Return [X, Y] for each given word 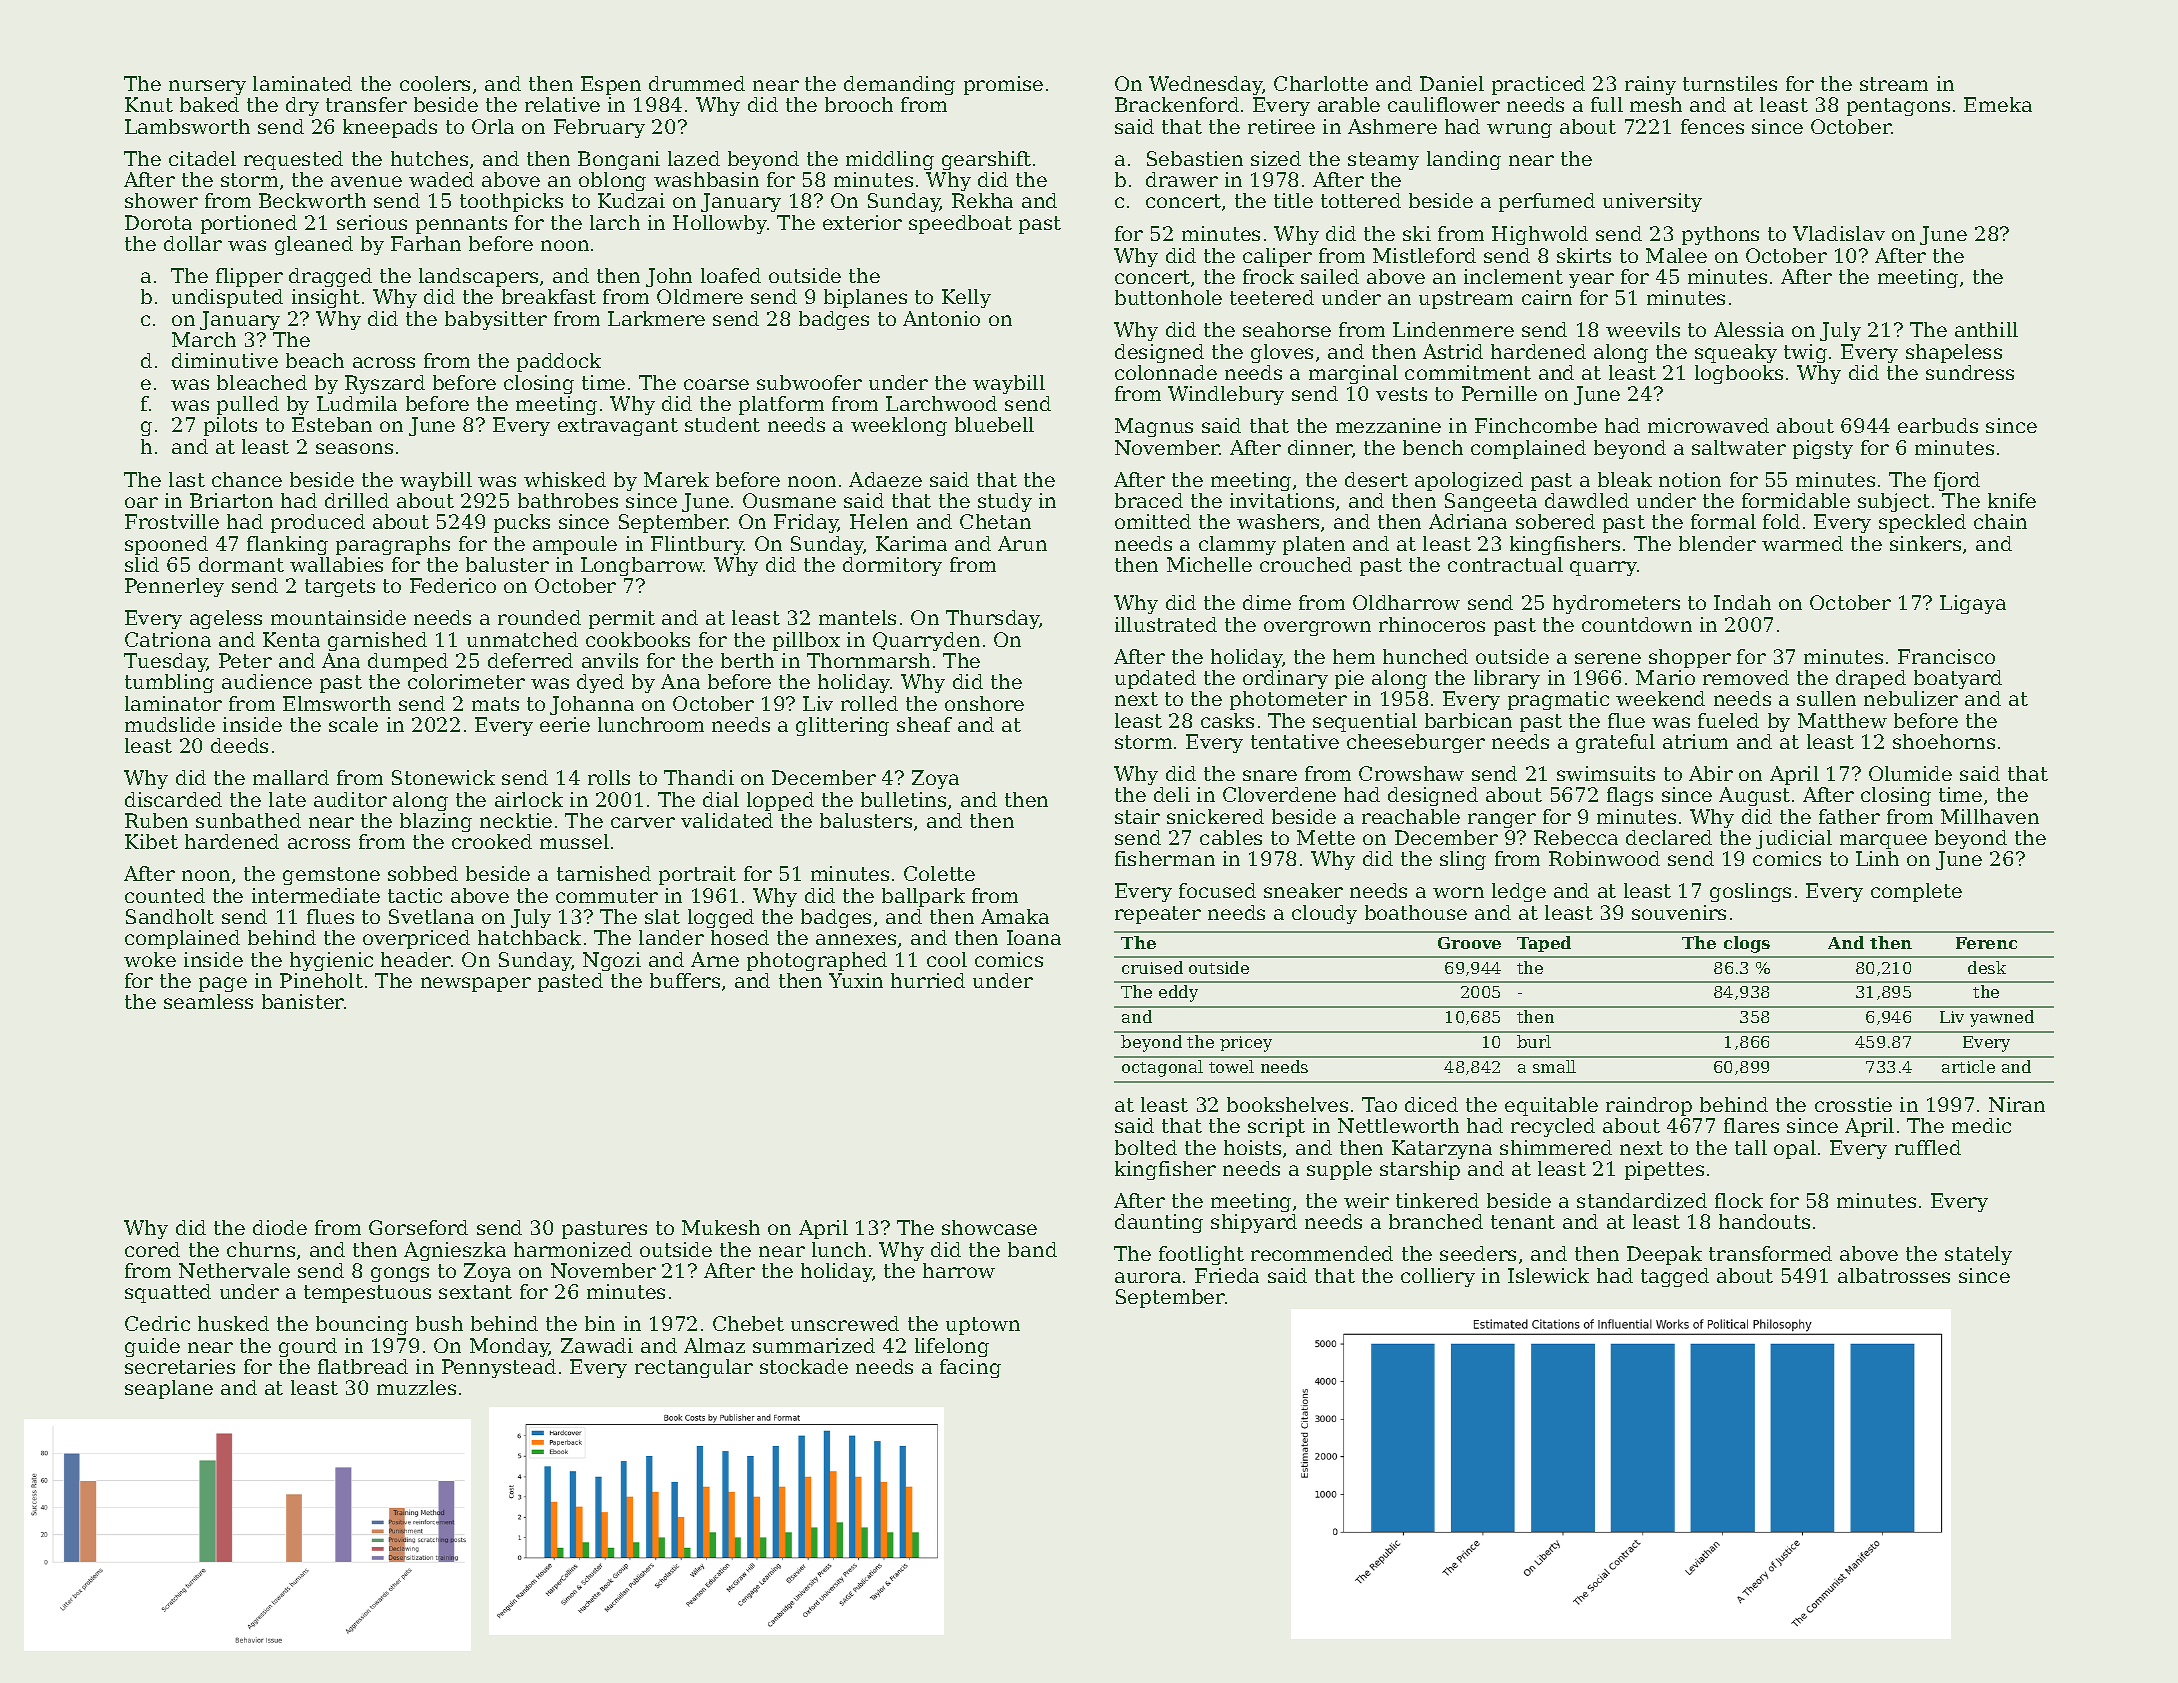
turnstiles [1730, 83]
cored [152, 1249]
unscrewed [845, 1323]
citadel [202, 158]
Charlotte [1321, 83]
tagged [1675, 1277]
